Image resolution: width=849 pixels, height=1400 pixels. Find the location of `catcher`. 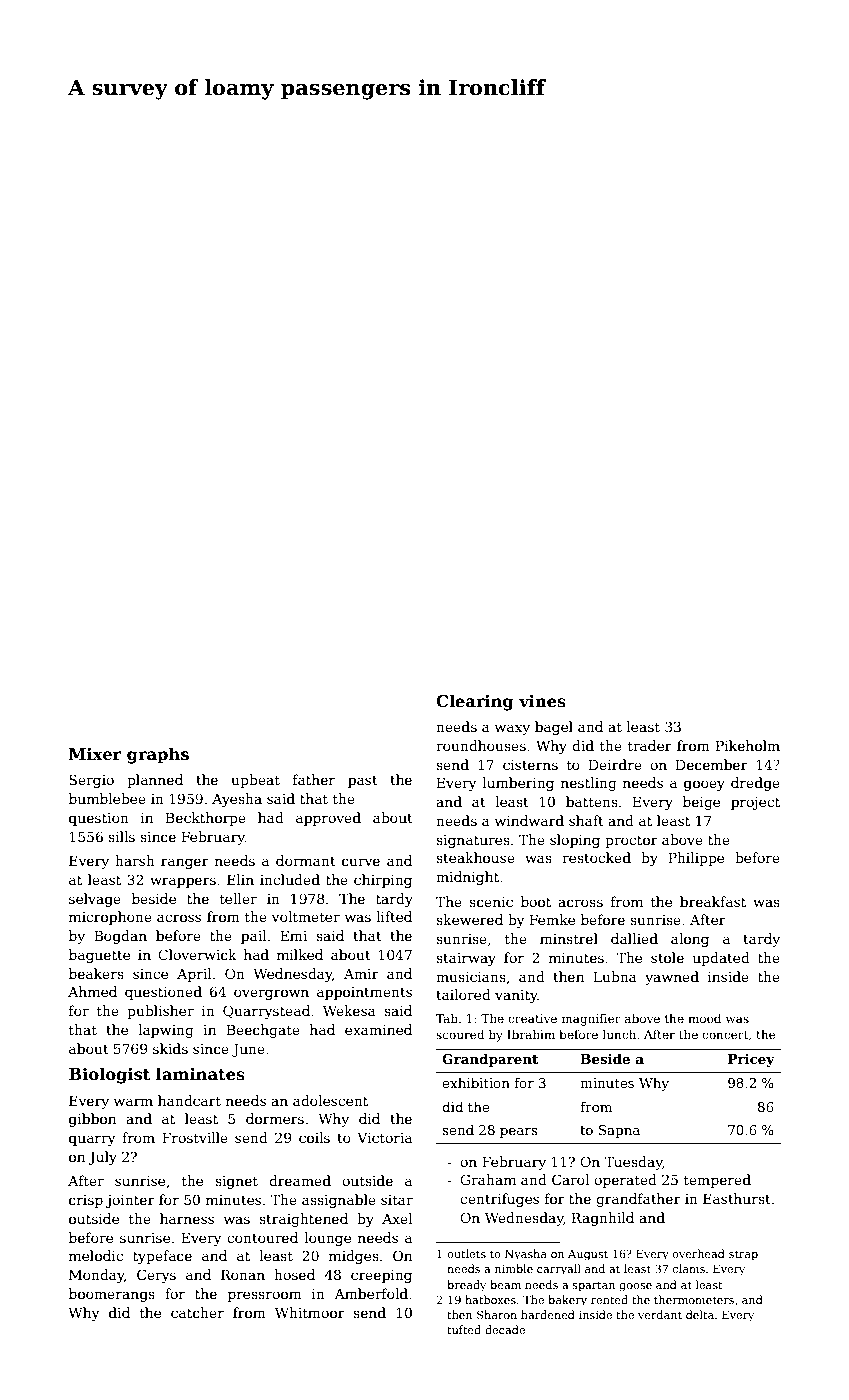

catcher is located at coordinates (197, 1312).
